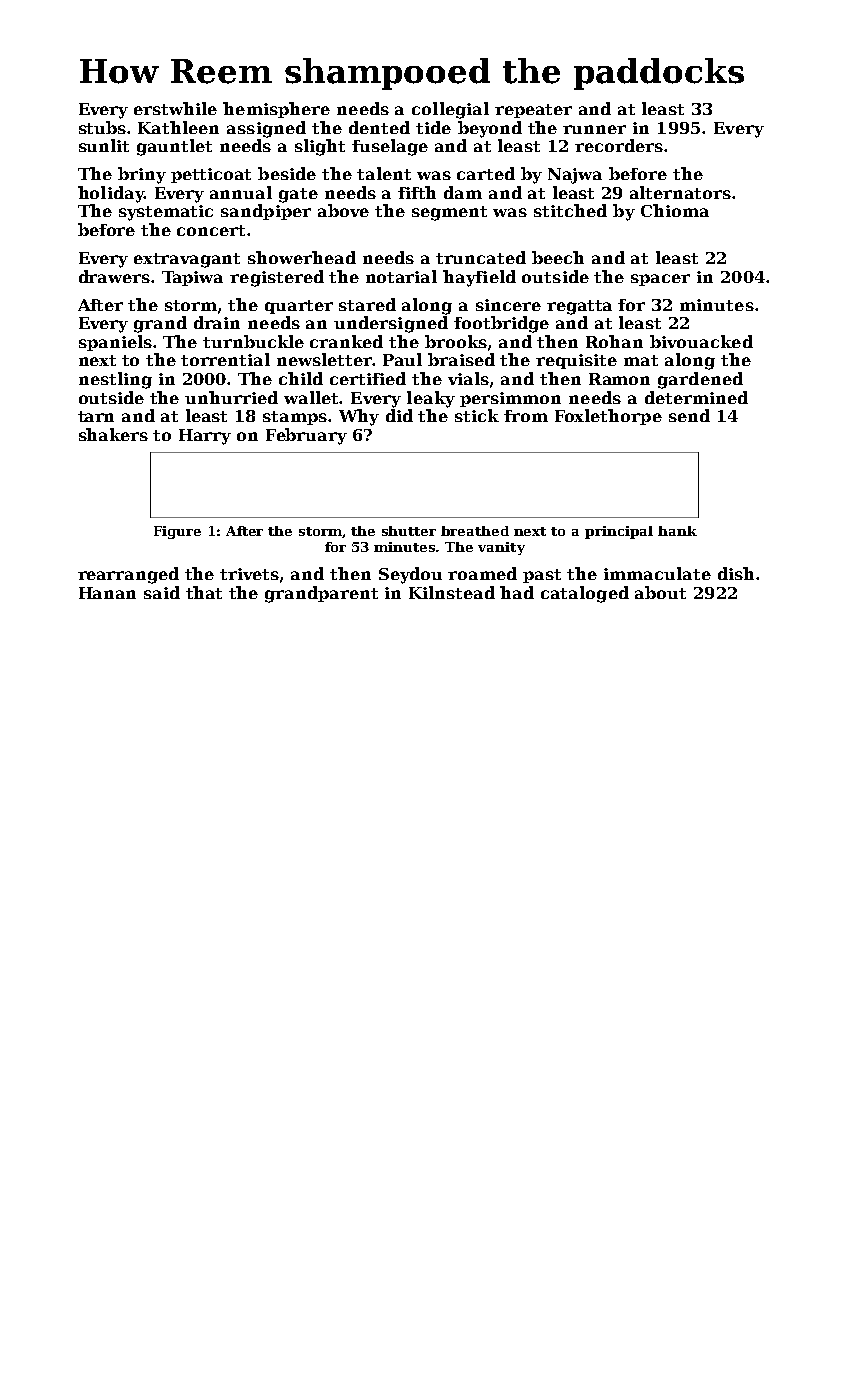 Image resolution: width=849 pixels, height=1400 pixels. What do you see at coordinates (107, 593) in the page?
I see `Hanan` at bounding box center [107, 593].
